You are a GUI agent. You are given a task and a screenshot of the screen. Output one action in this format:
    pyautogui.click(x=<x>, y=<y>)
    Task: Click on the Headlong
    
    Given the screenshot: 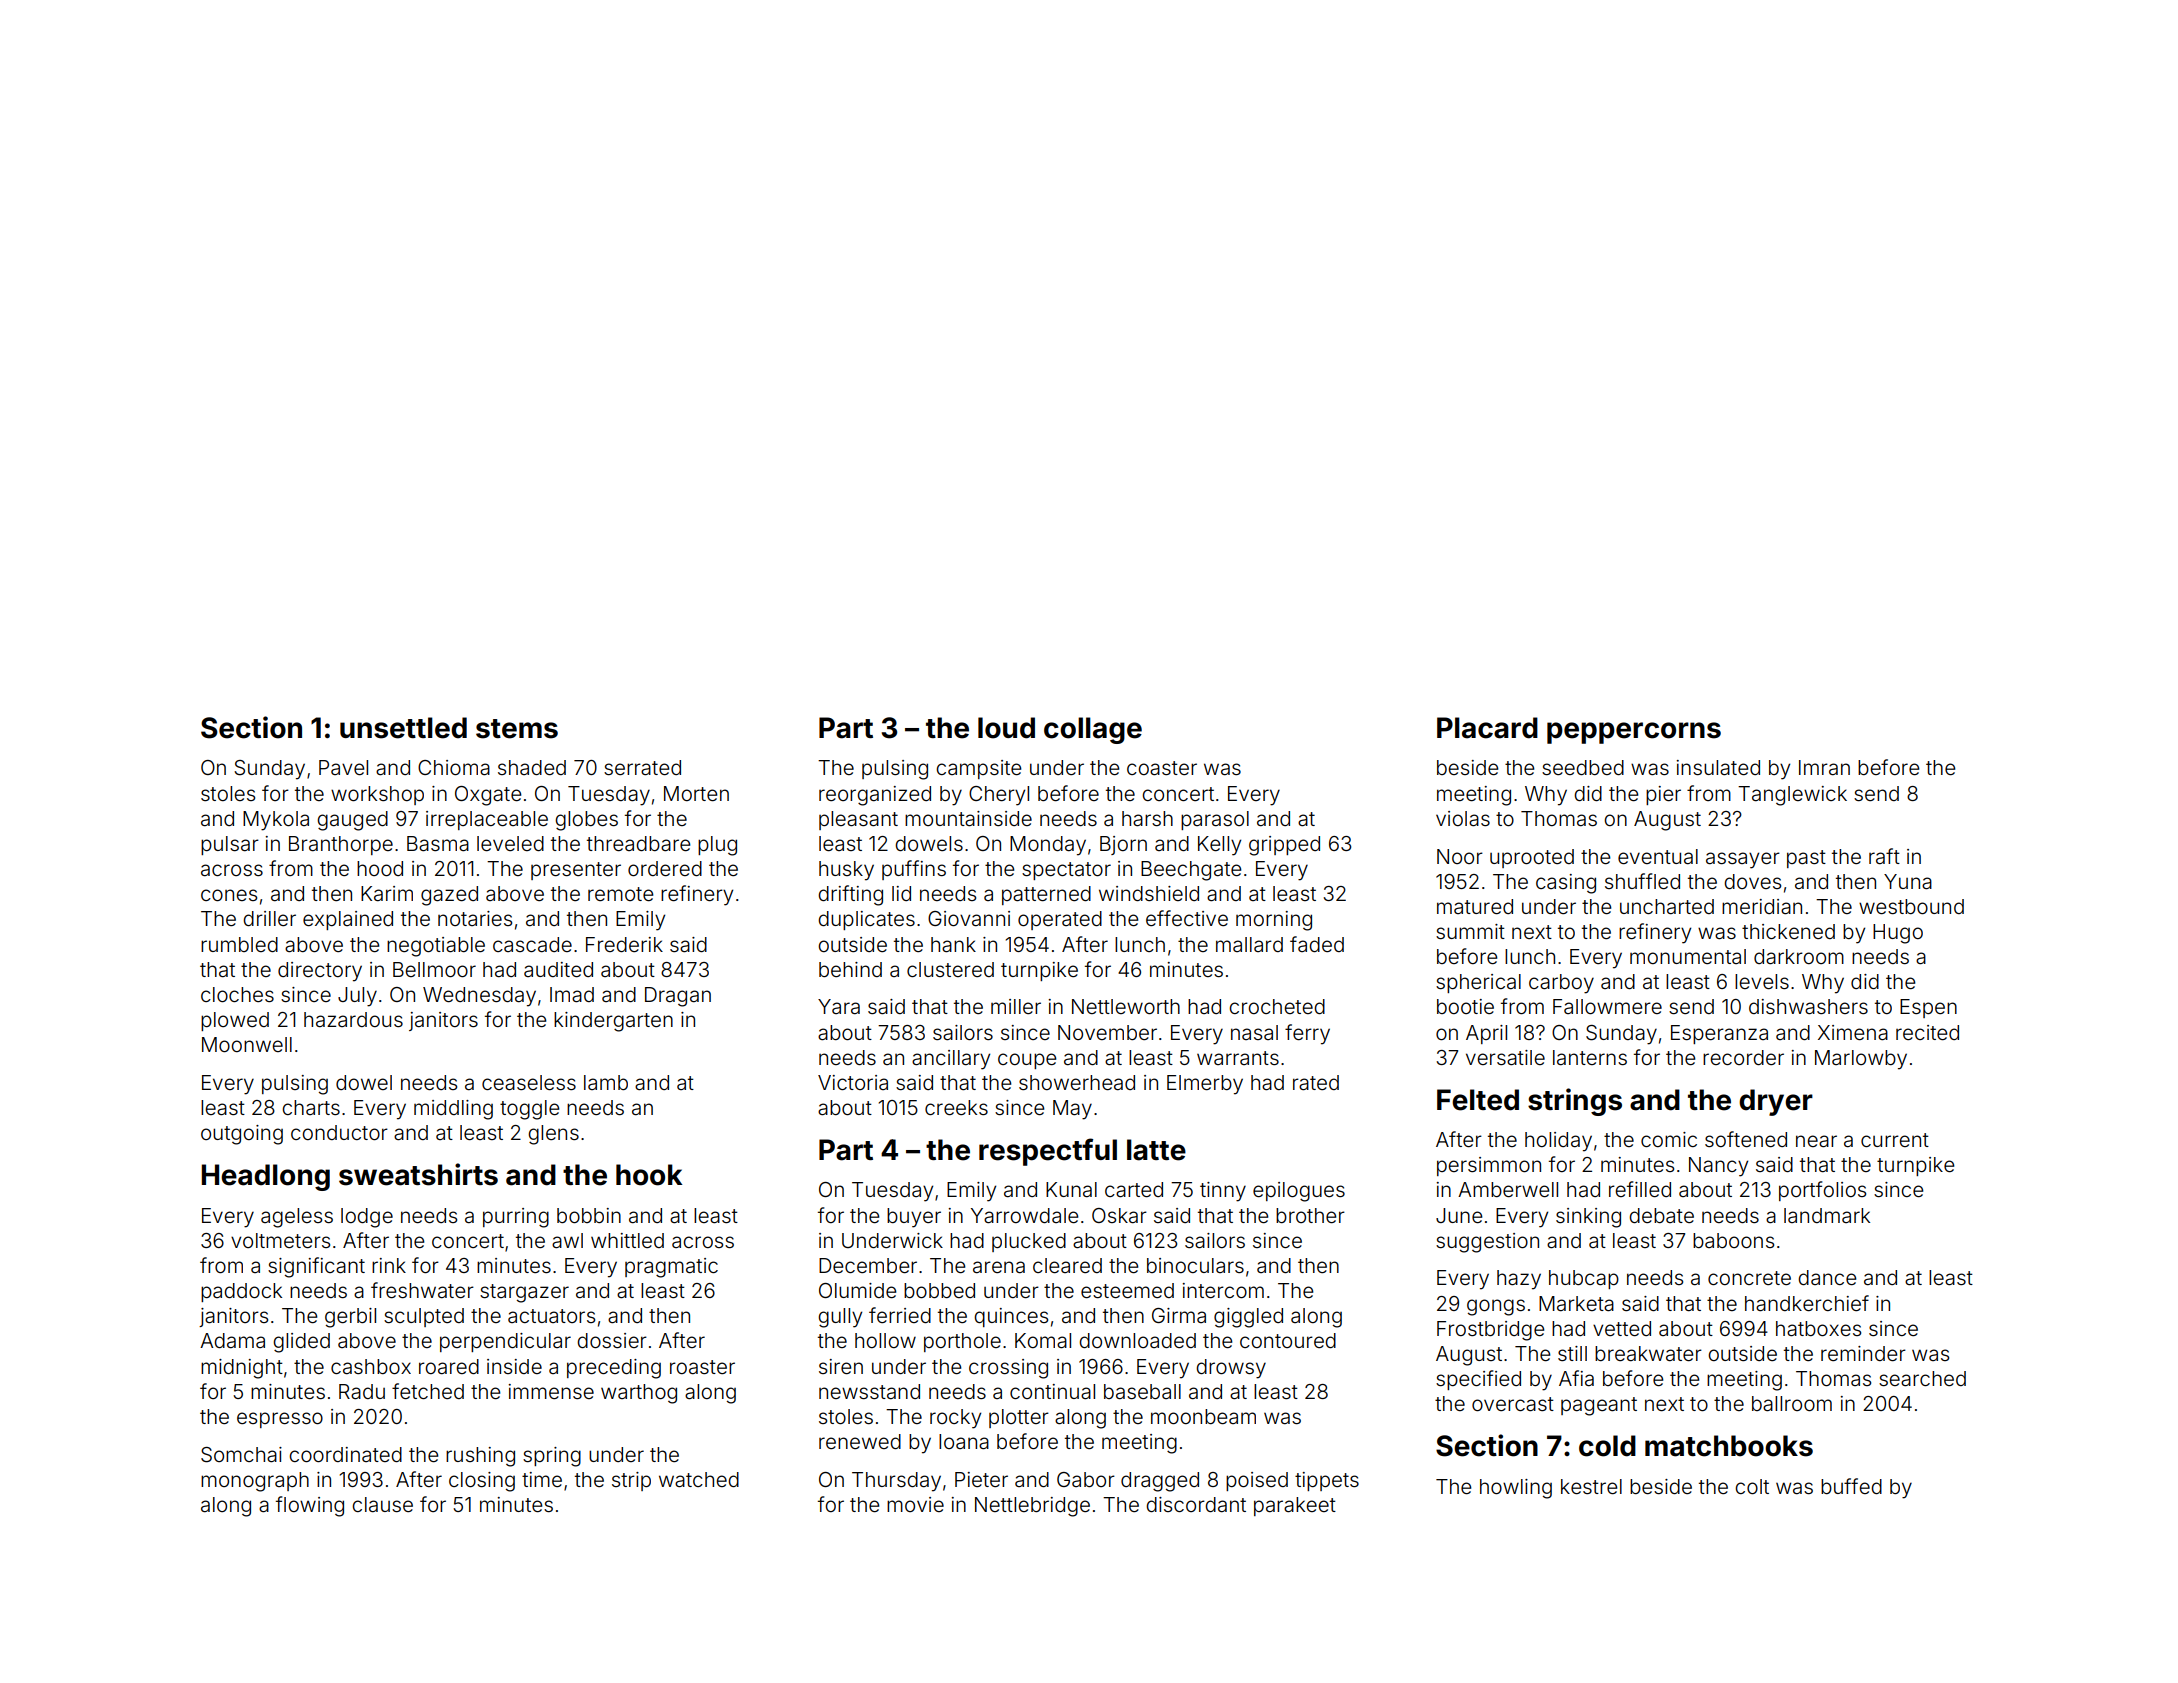 What is the action you would take?
    pyautogui.click(x=266, y=1177)
